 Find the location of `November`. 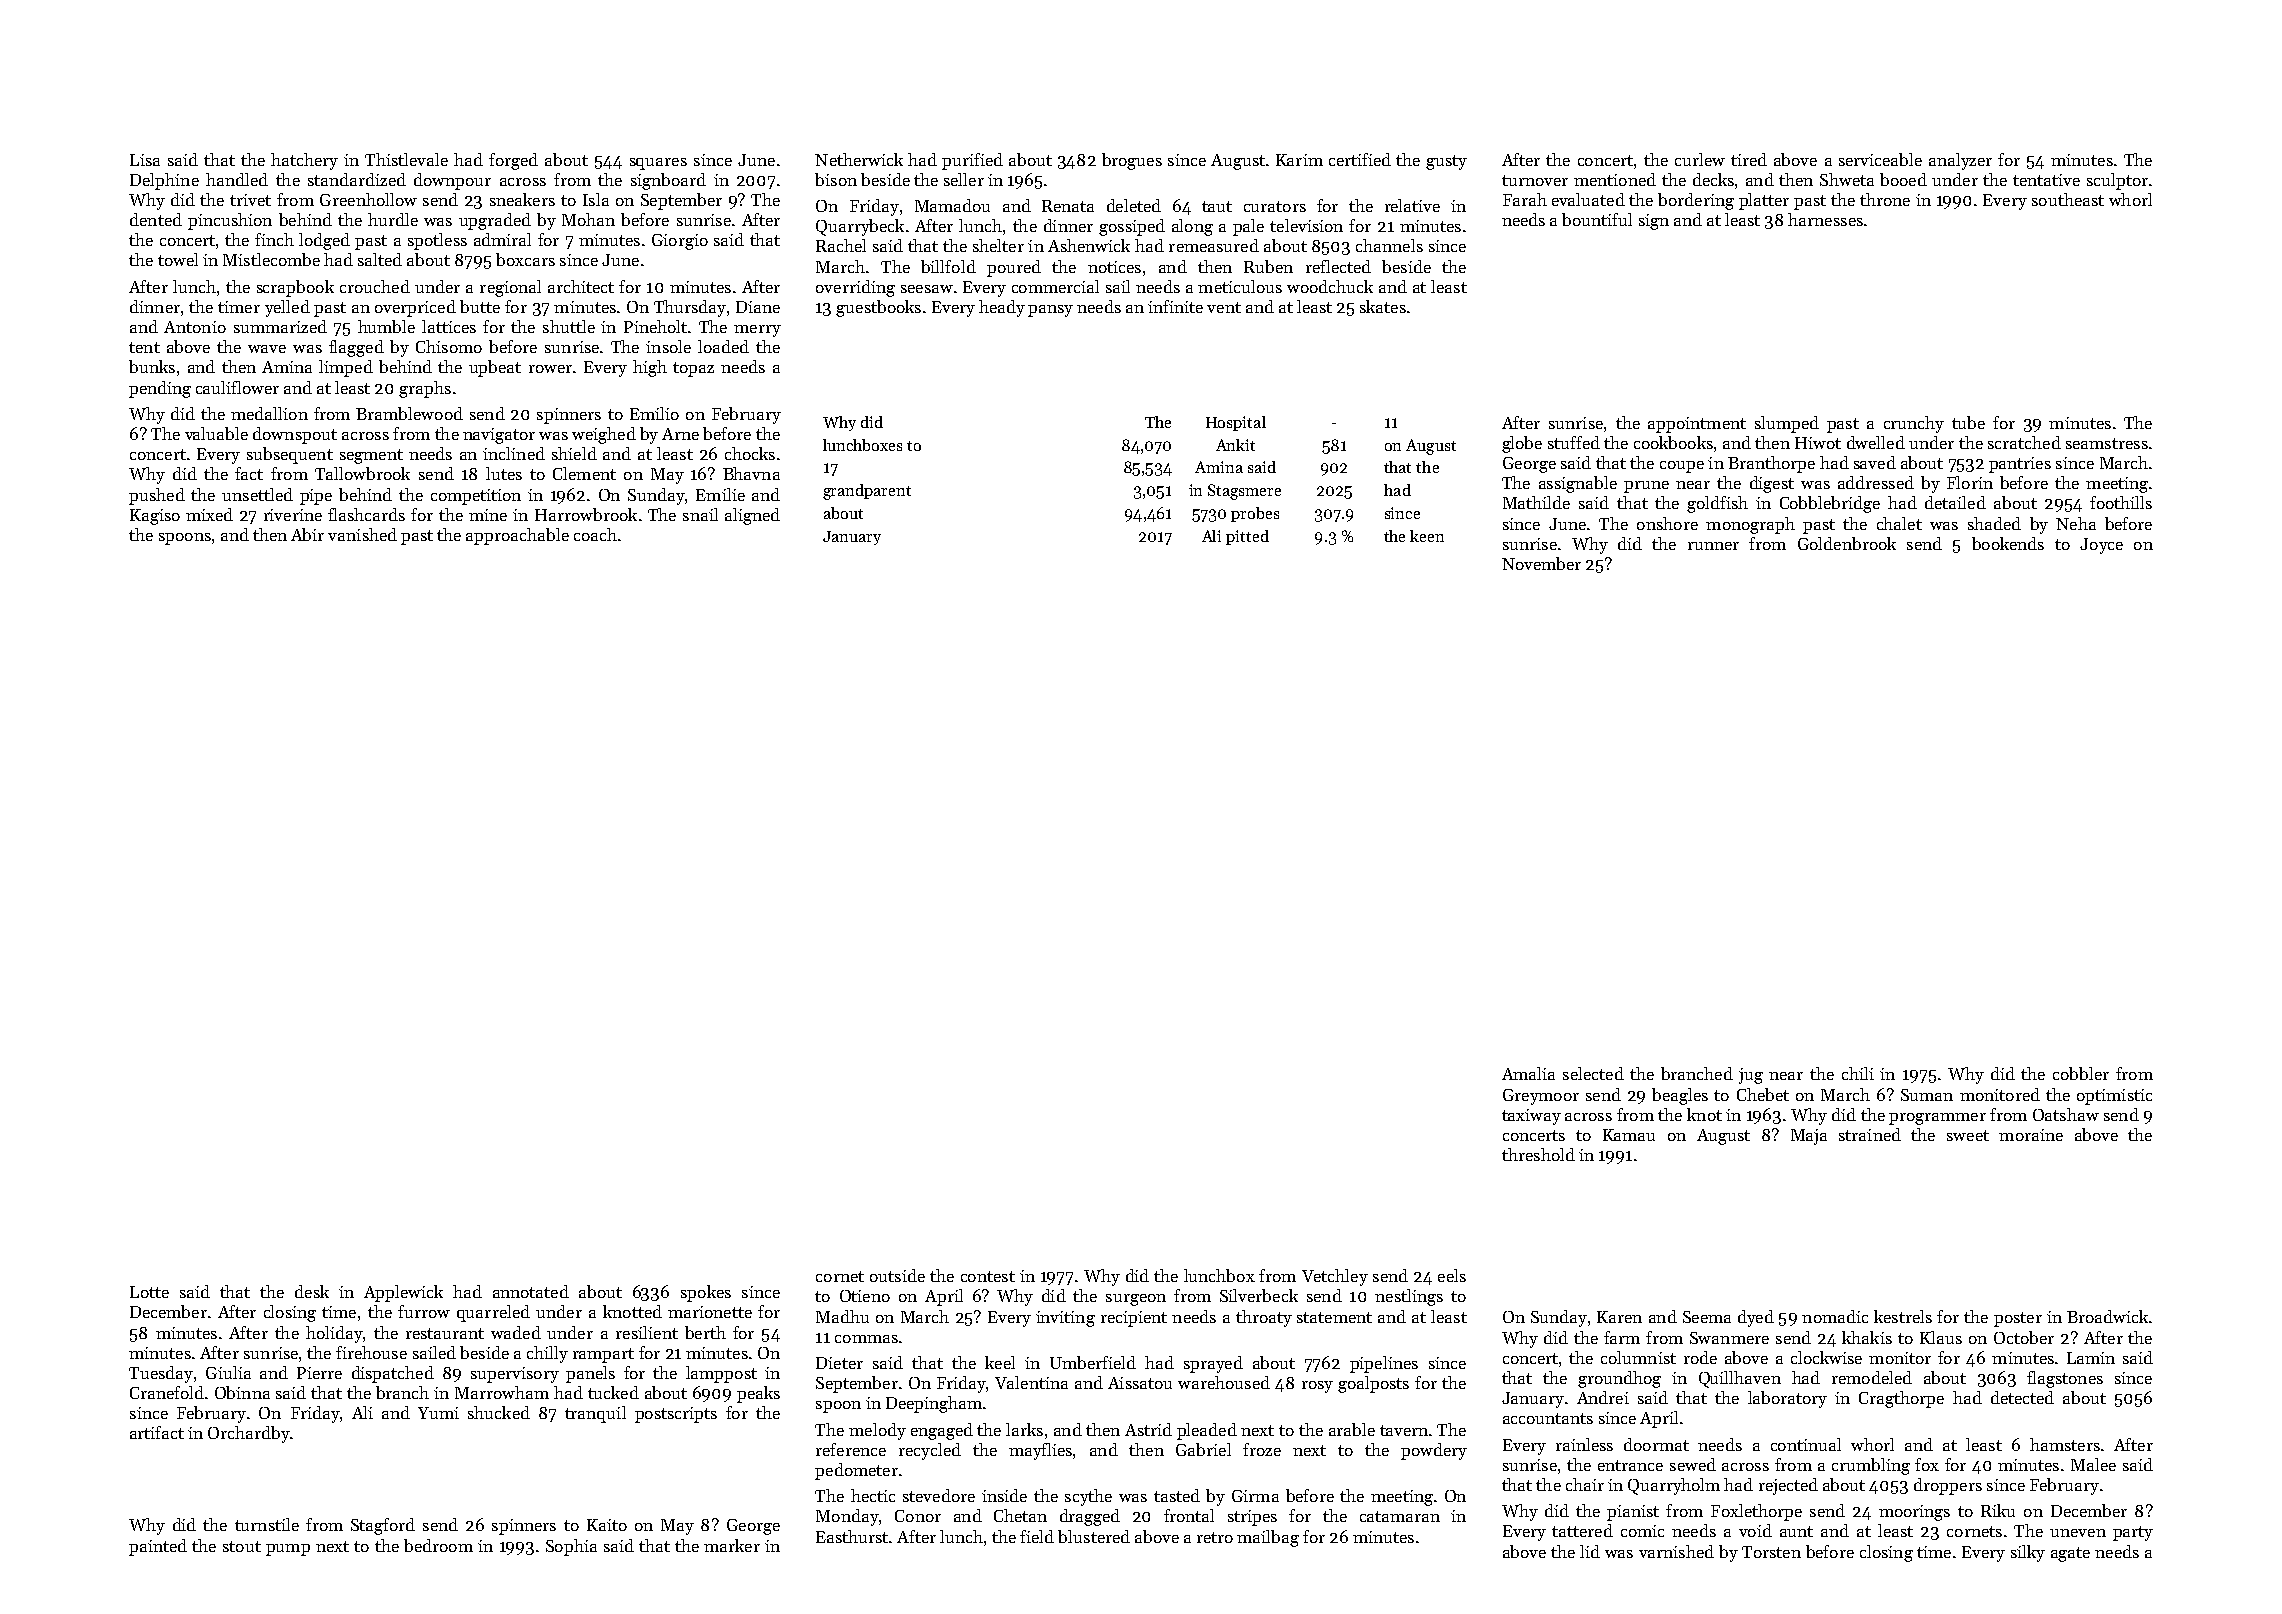

November is located at coordinates (1541, 563).
